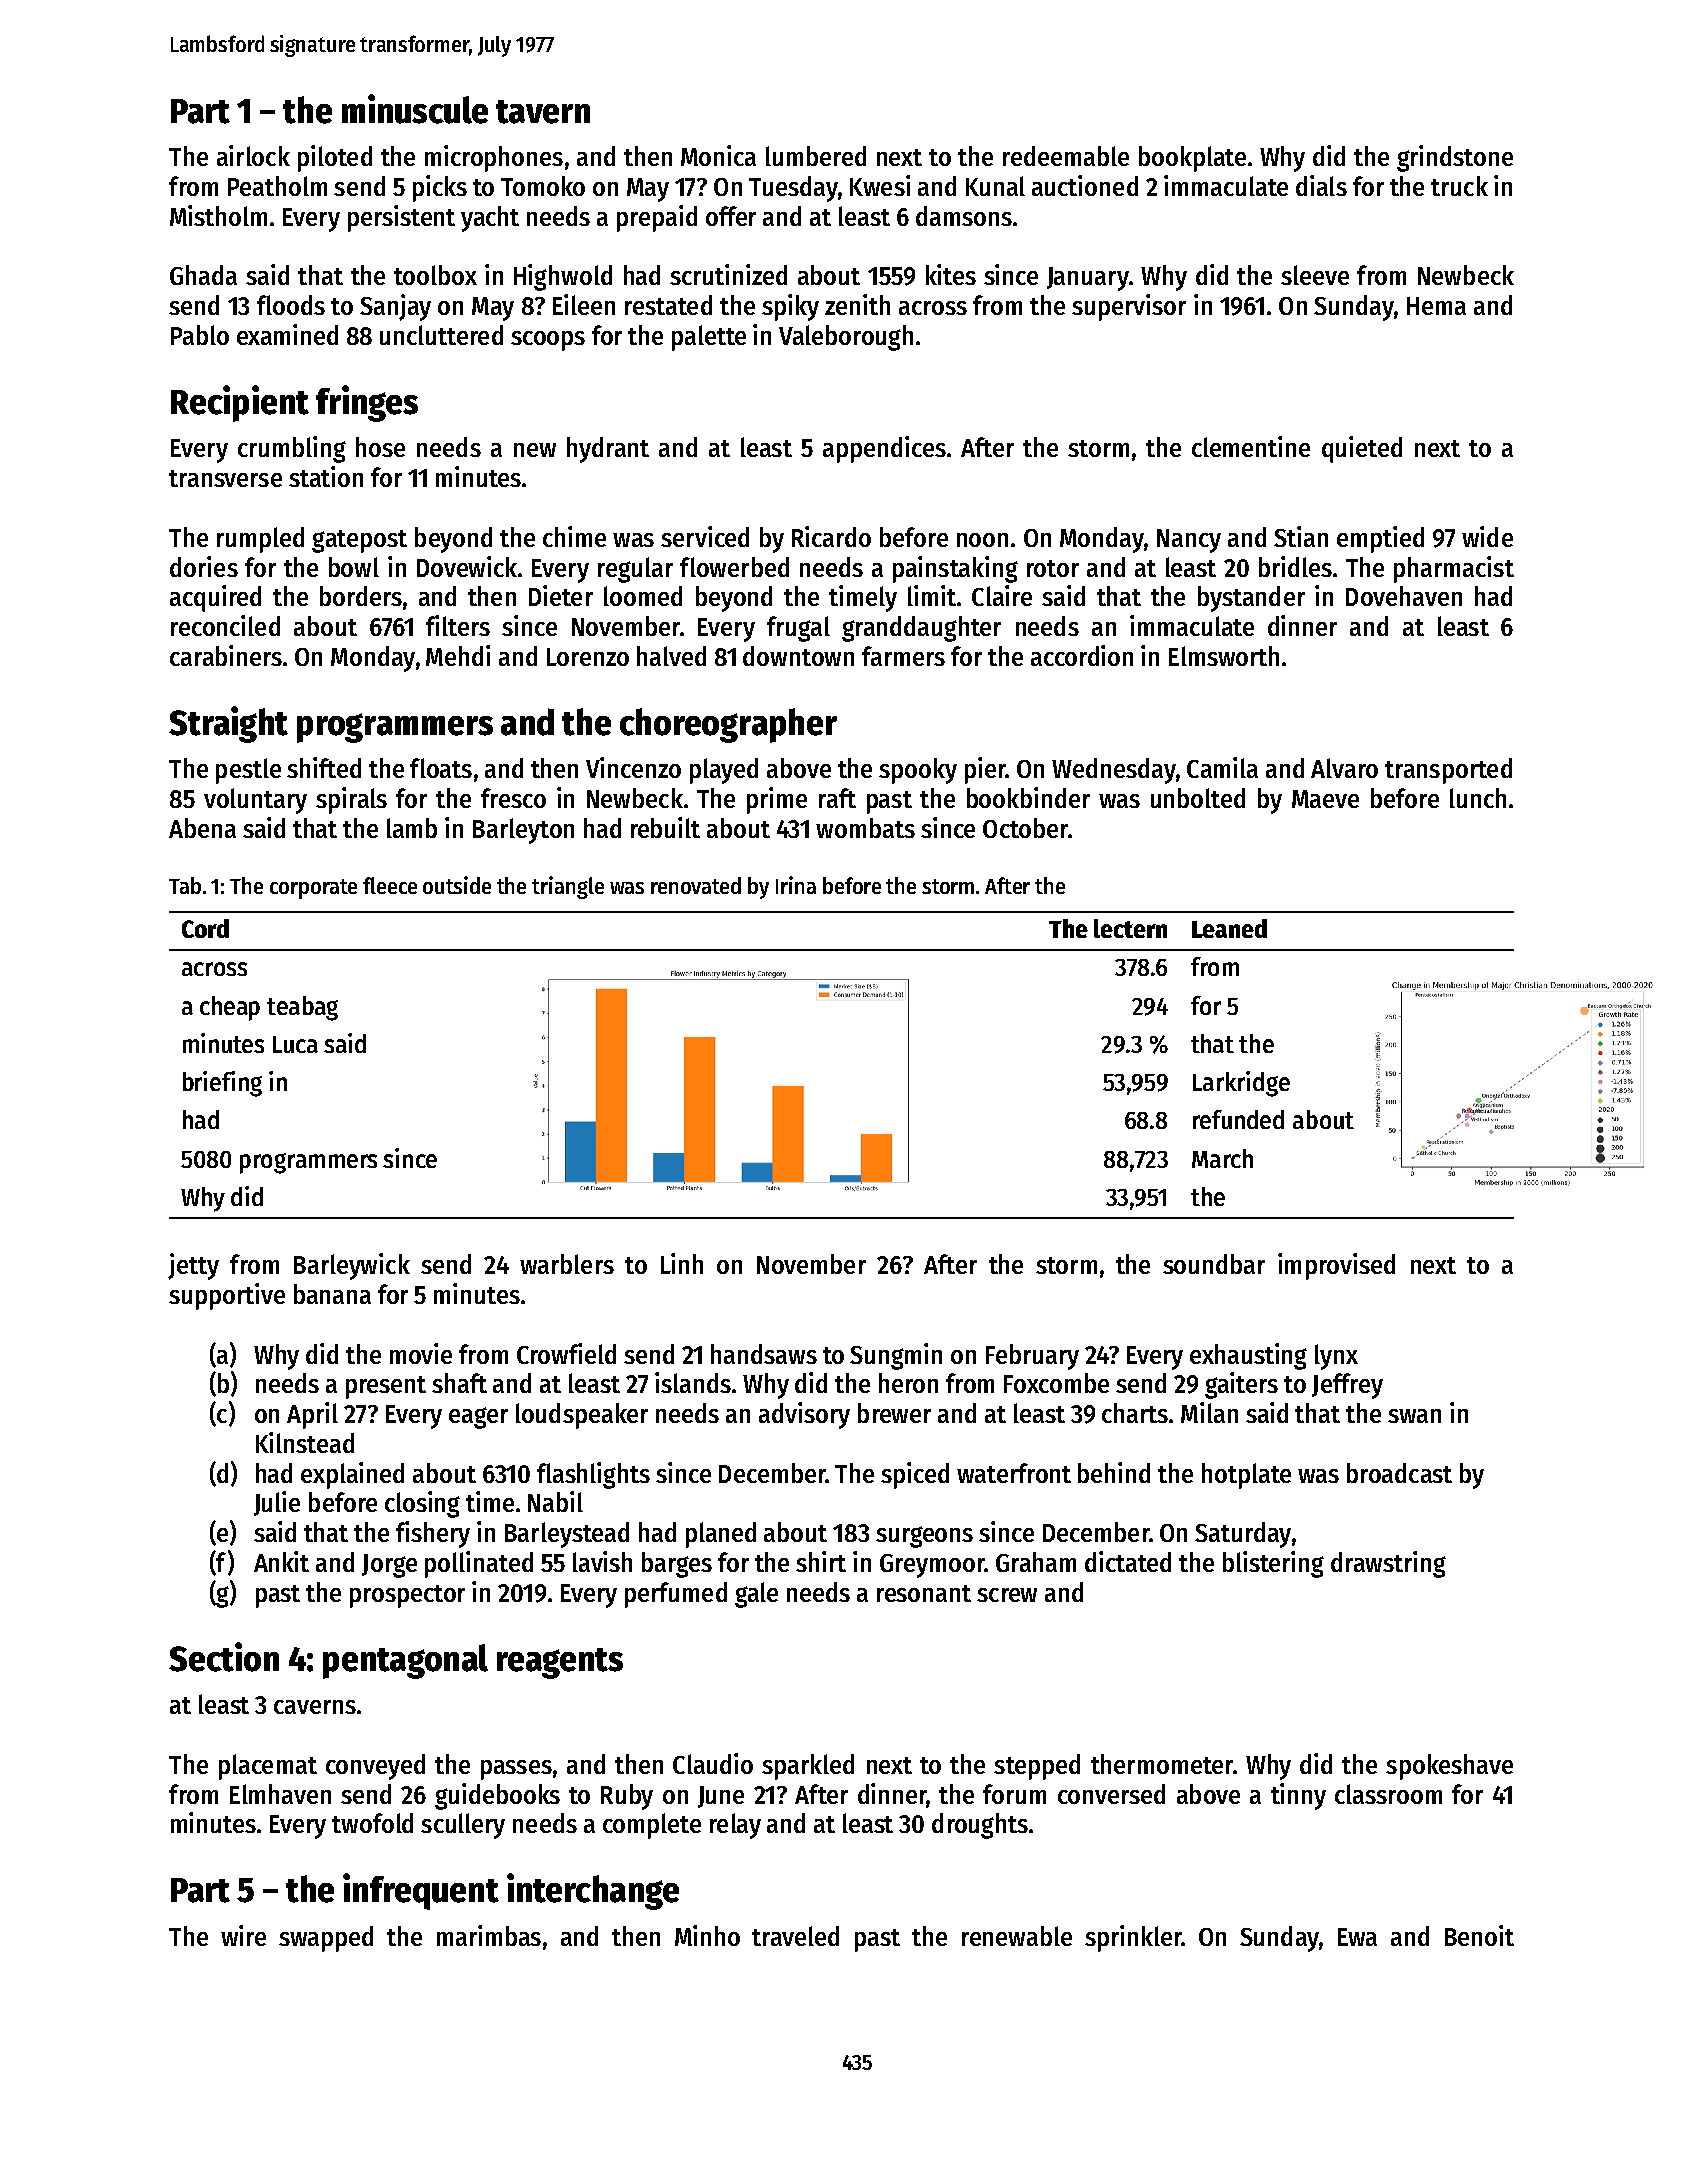 Image resolution: width=1683 pixels, height=2178 pixels. Describe the element at coordinates (1251, 599) in the screenshot. I see `bystander` at that location.
